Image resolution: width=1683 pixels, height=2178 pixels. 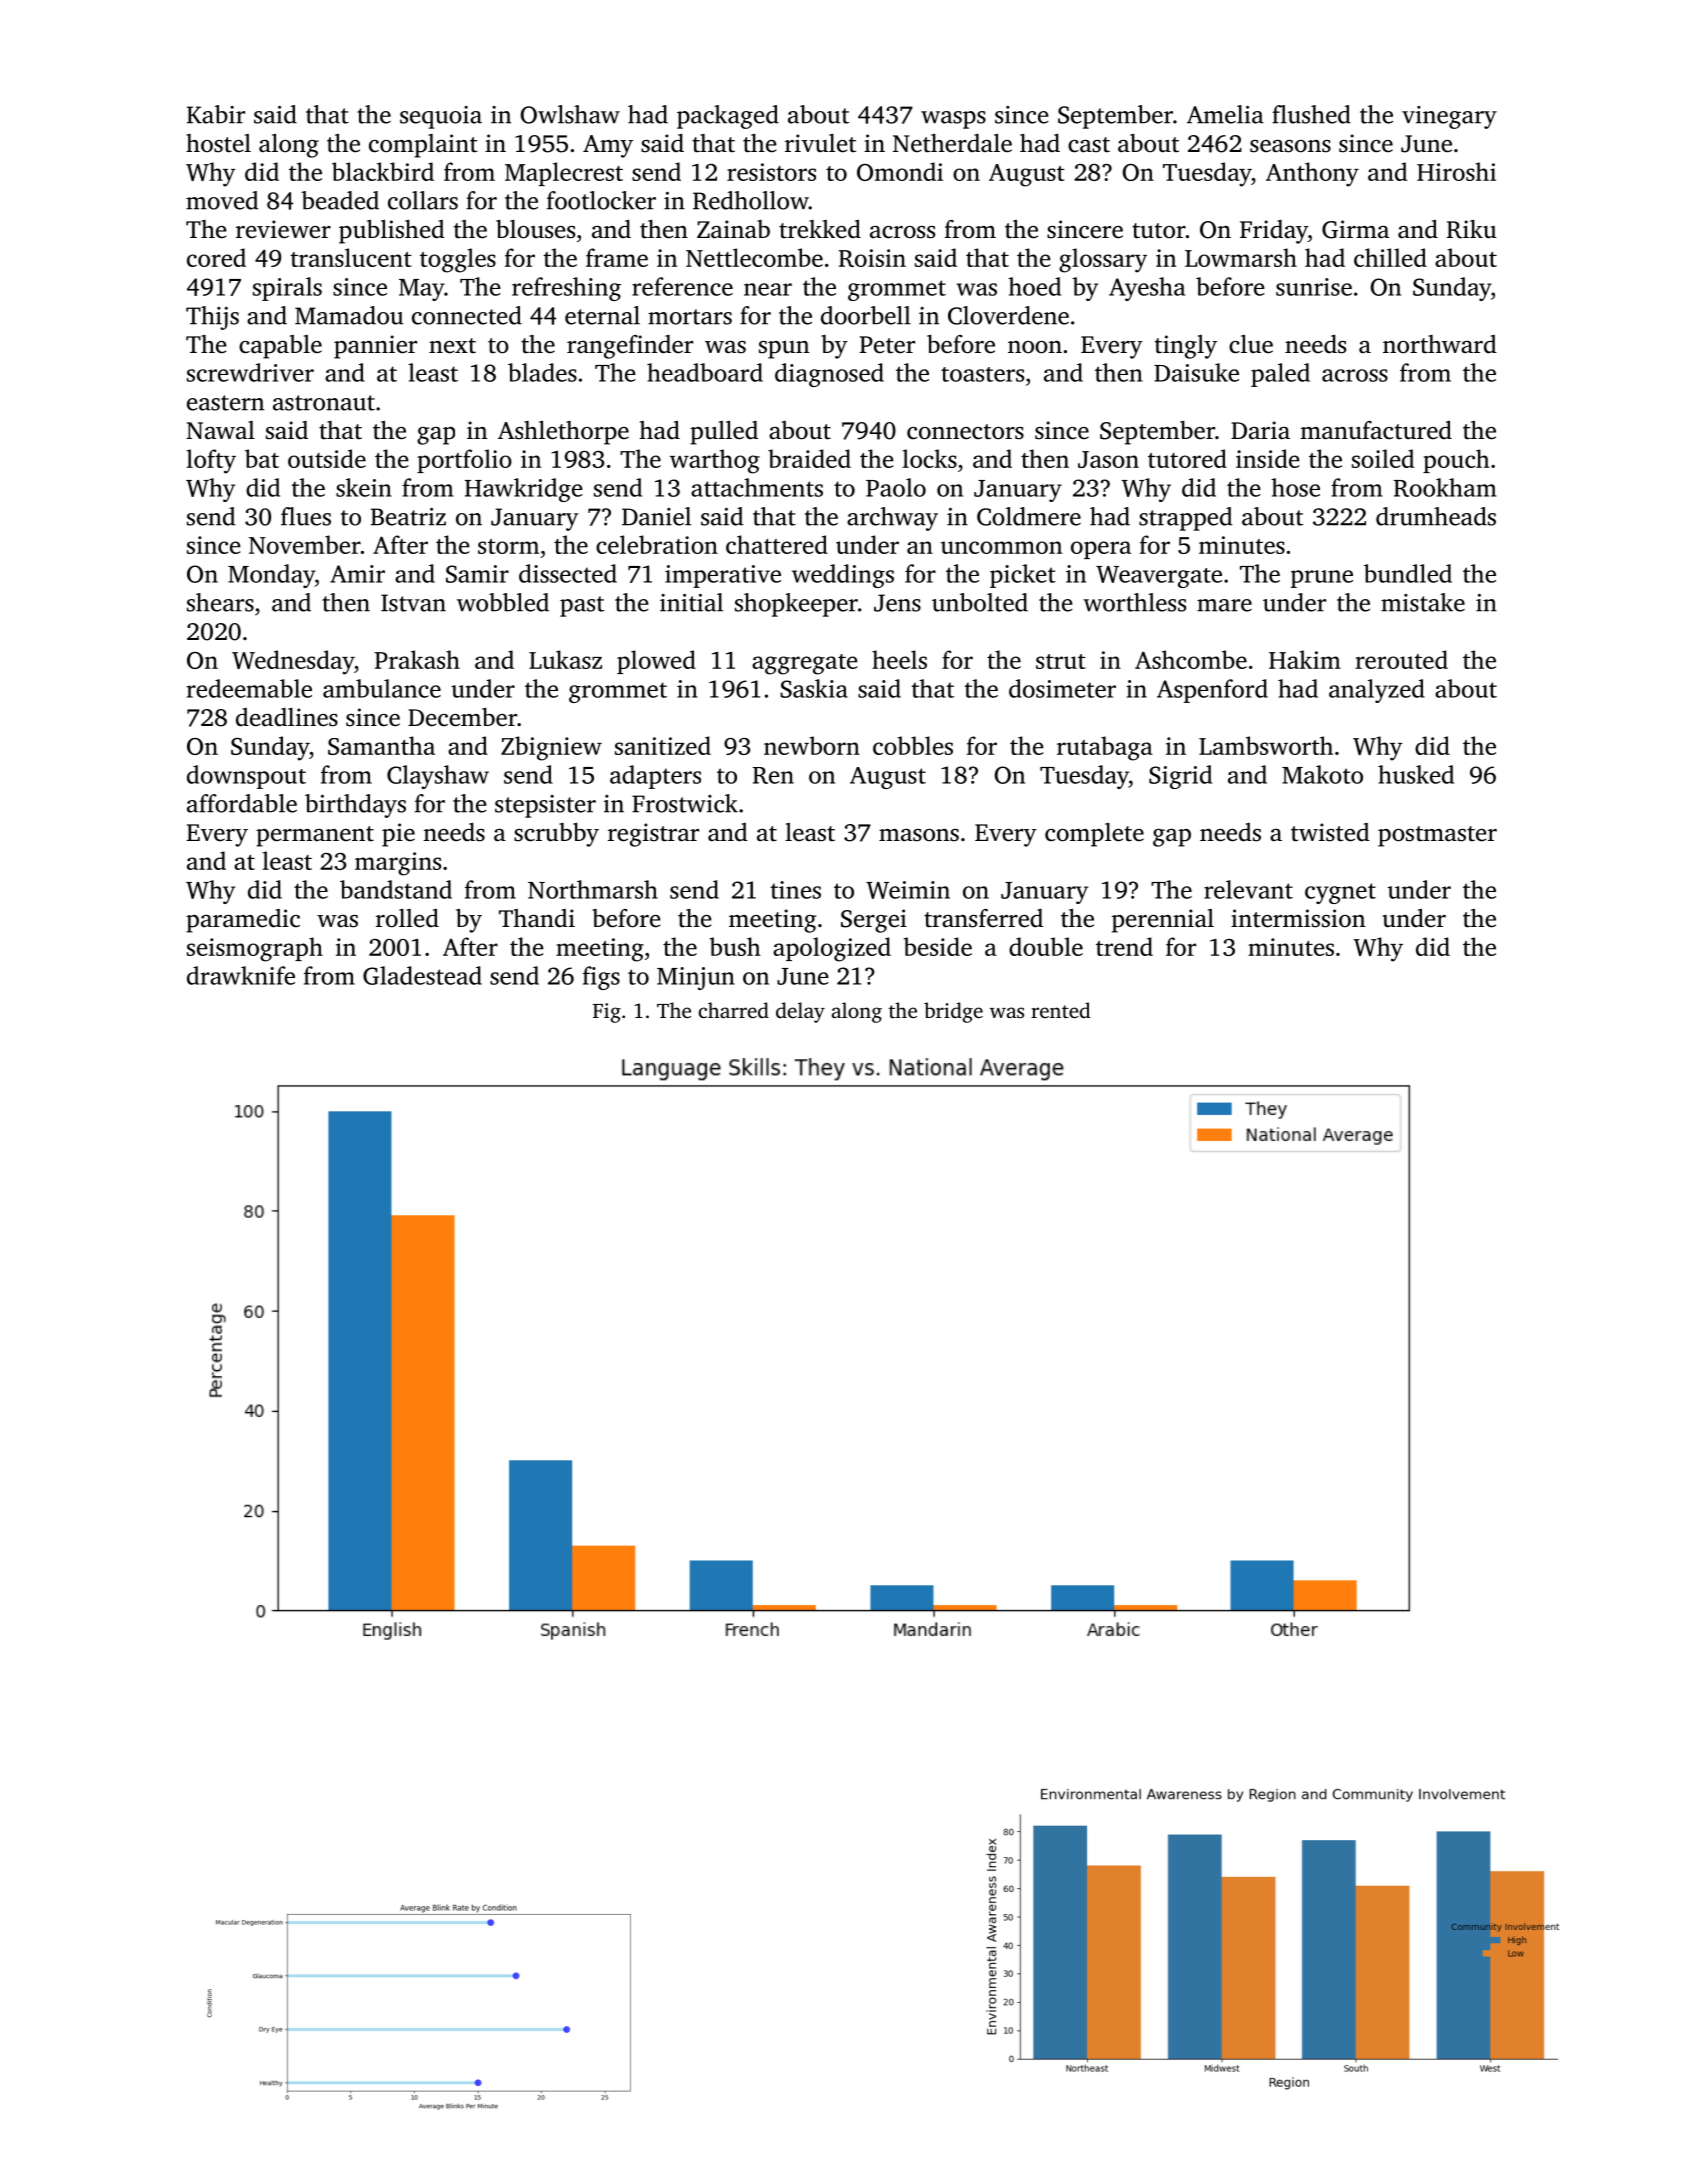 What do you see at coordinates (734, 1010) in the image?
I see `charred` at bounding box center [734, 1010].
